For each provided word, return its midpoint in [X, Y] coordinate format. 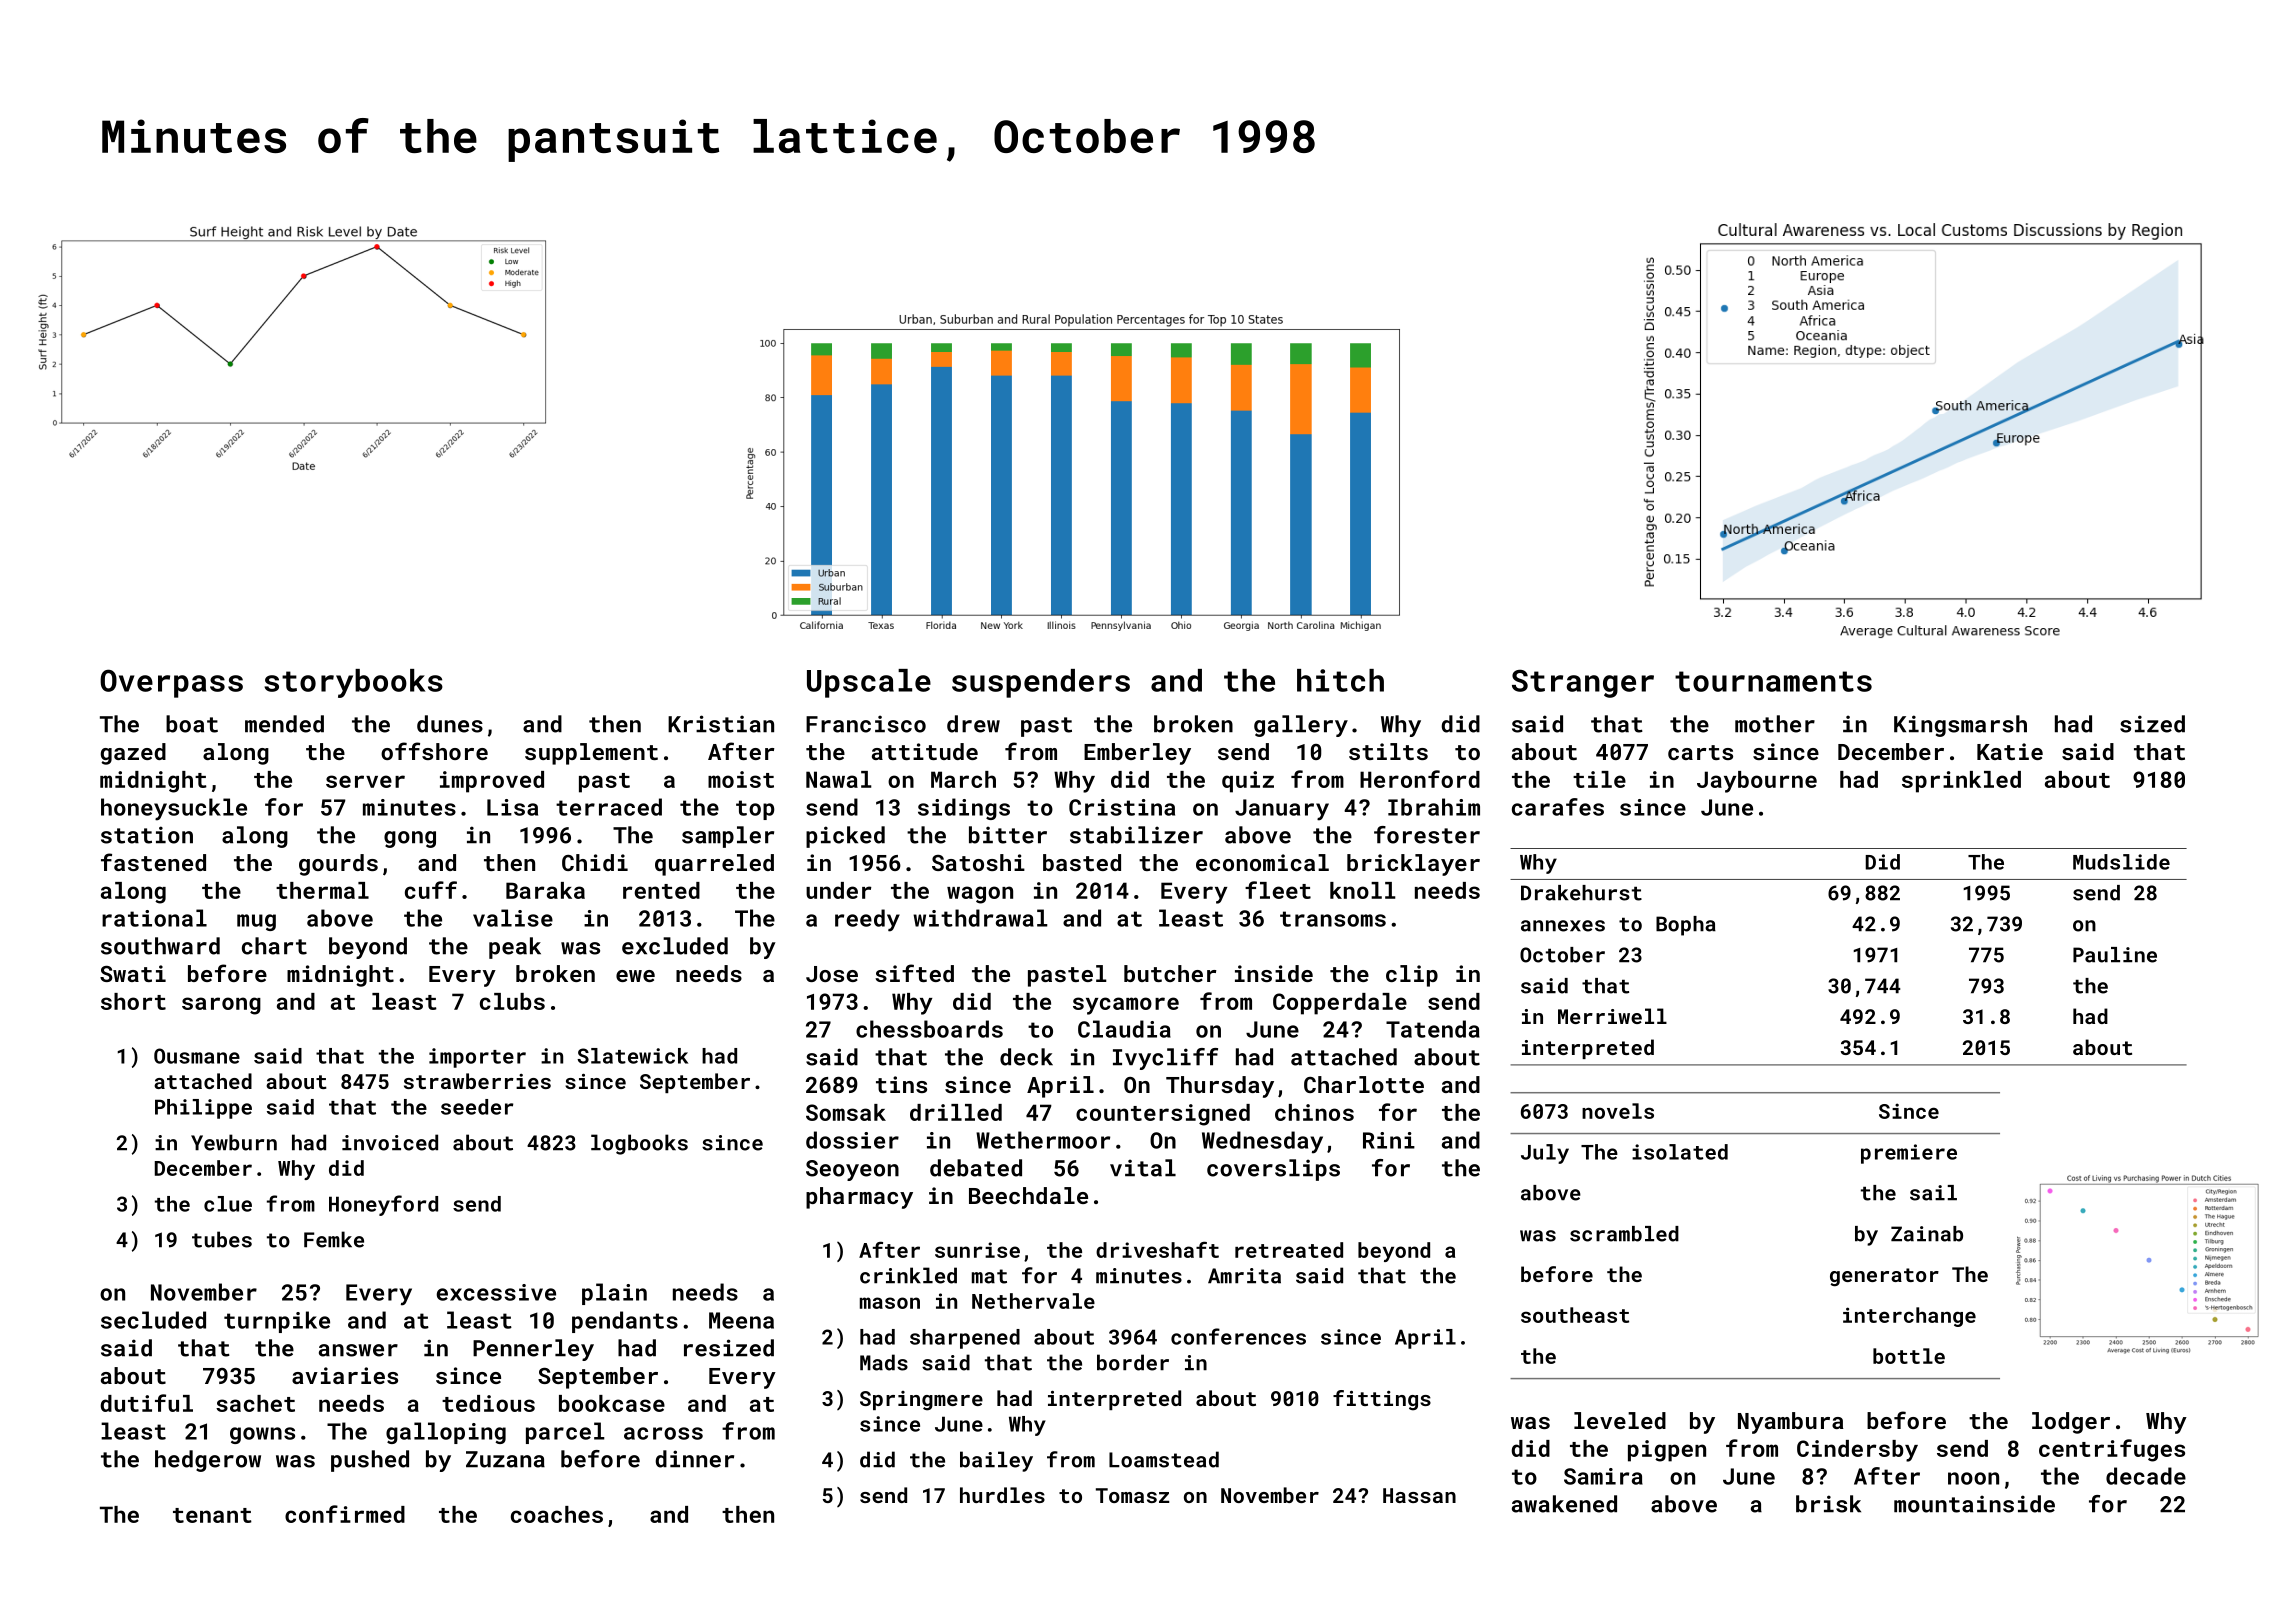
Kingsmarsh [1960, 726]
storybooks [353, 683]
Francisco [866, 724]
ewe [635, 976]
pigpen [1667, 1451]
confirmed [345, 1514]
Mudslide [2121, 862]
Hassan [1419, 1495]
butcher [1170, 973]
